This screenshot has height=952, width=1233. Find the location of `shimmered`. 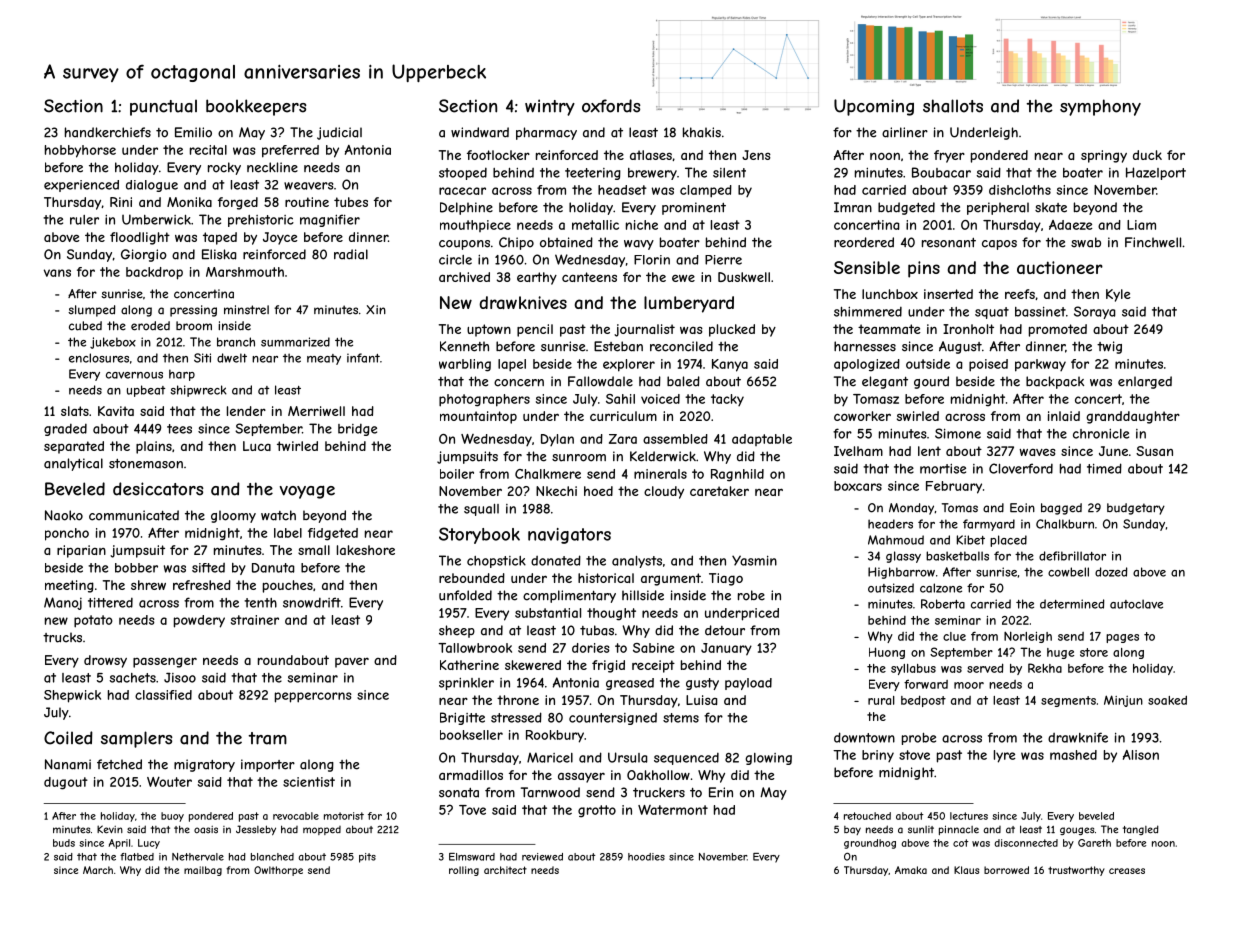

shimmered is located at coordinates (868, 312).
